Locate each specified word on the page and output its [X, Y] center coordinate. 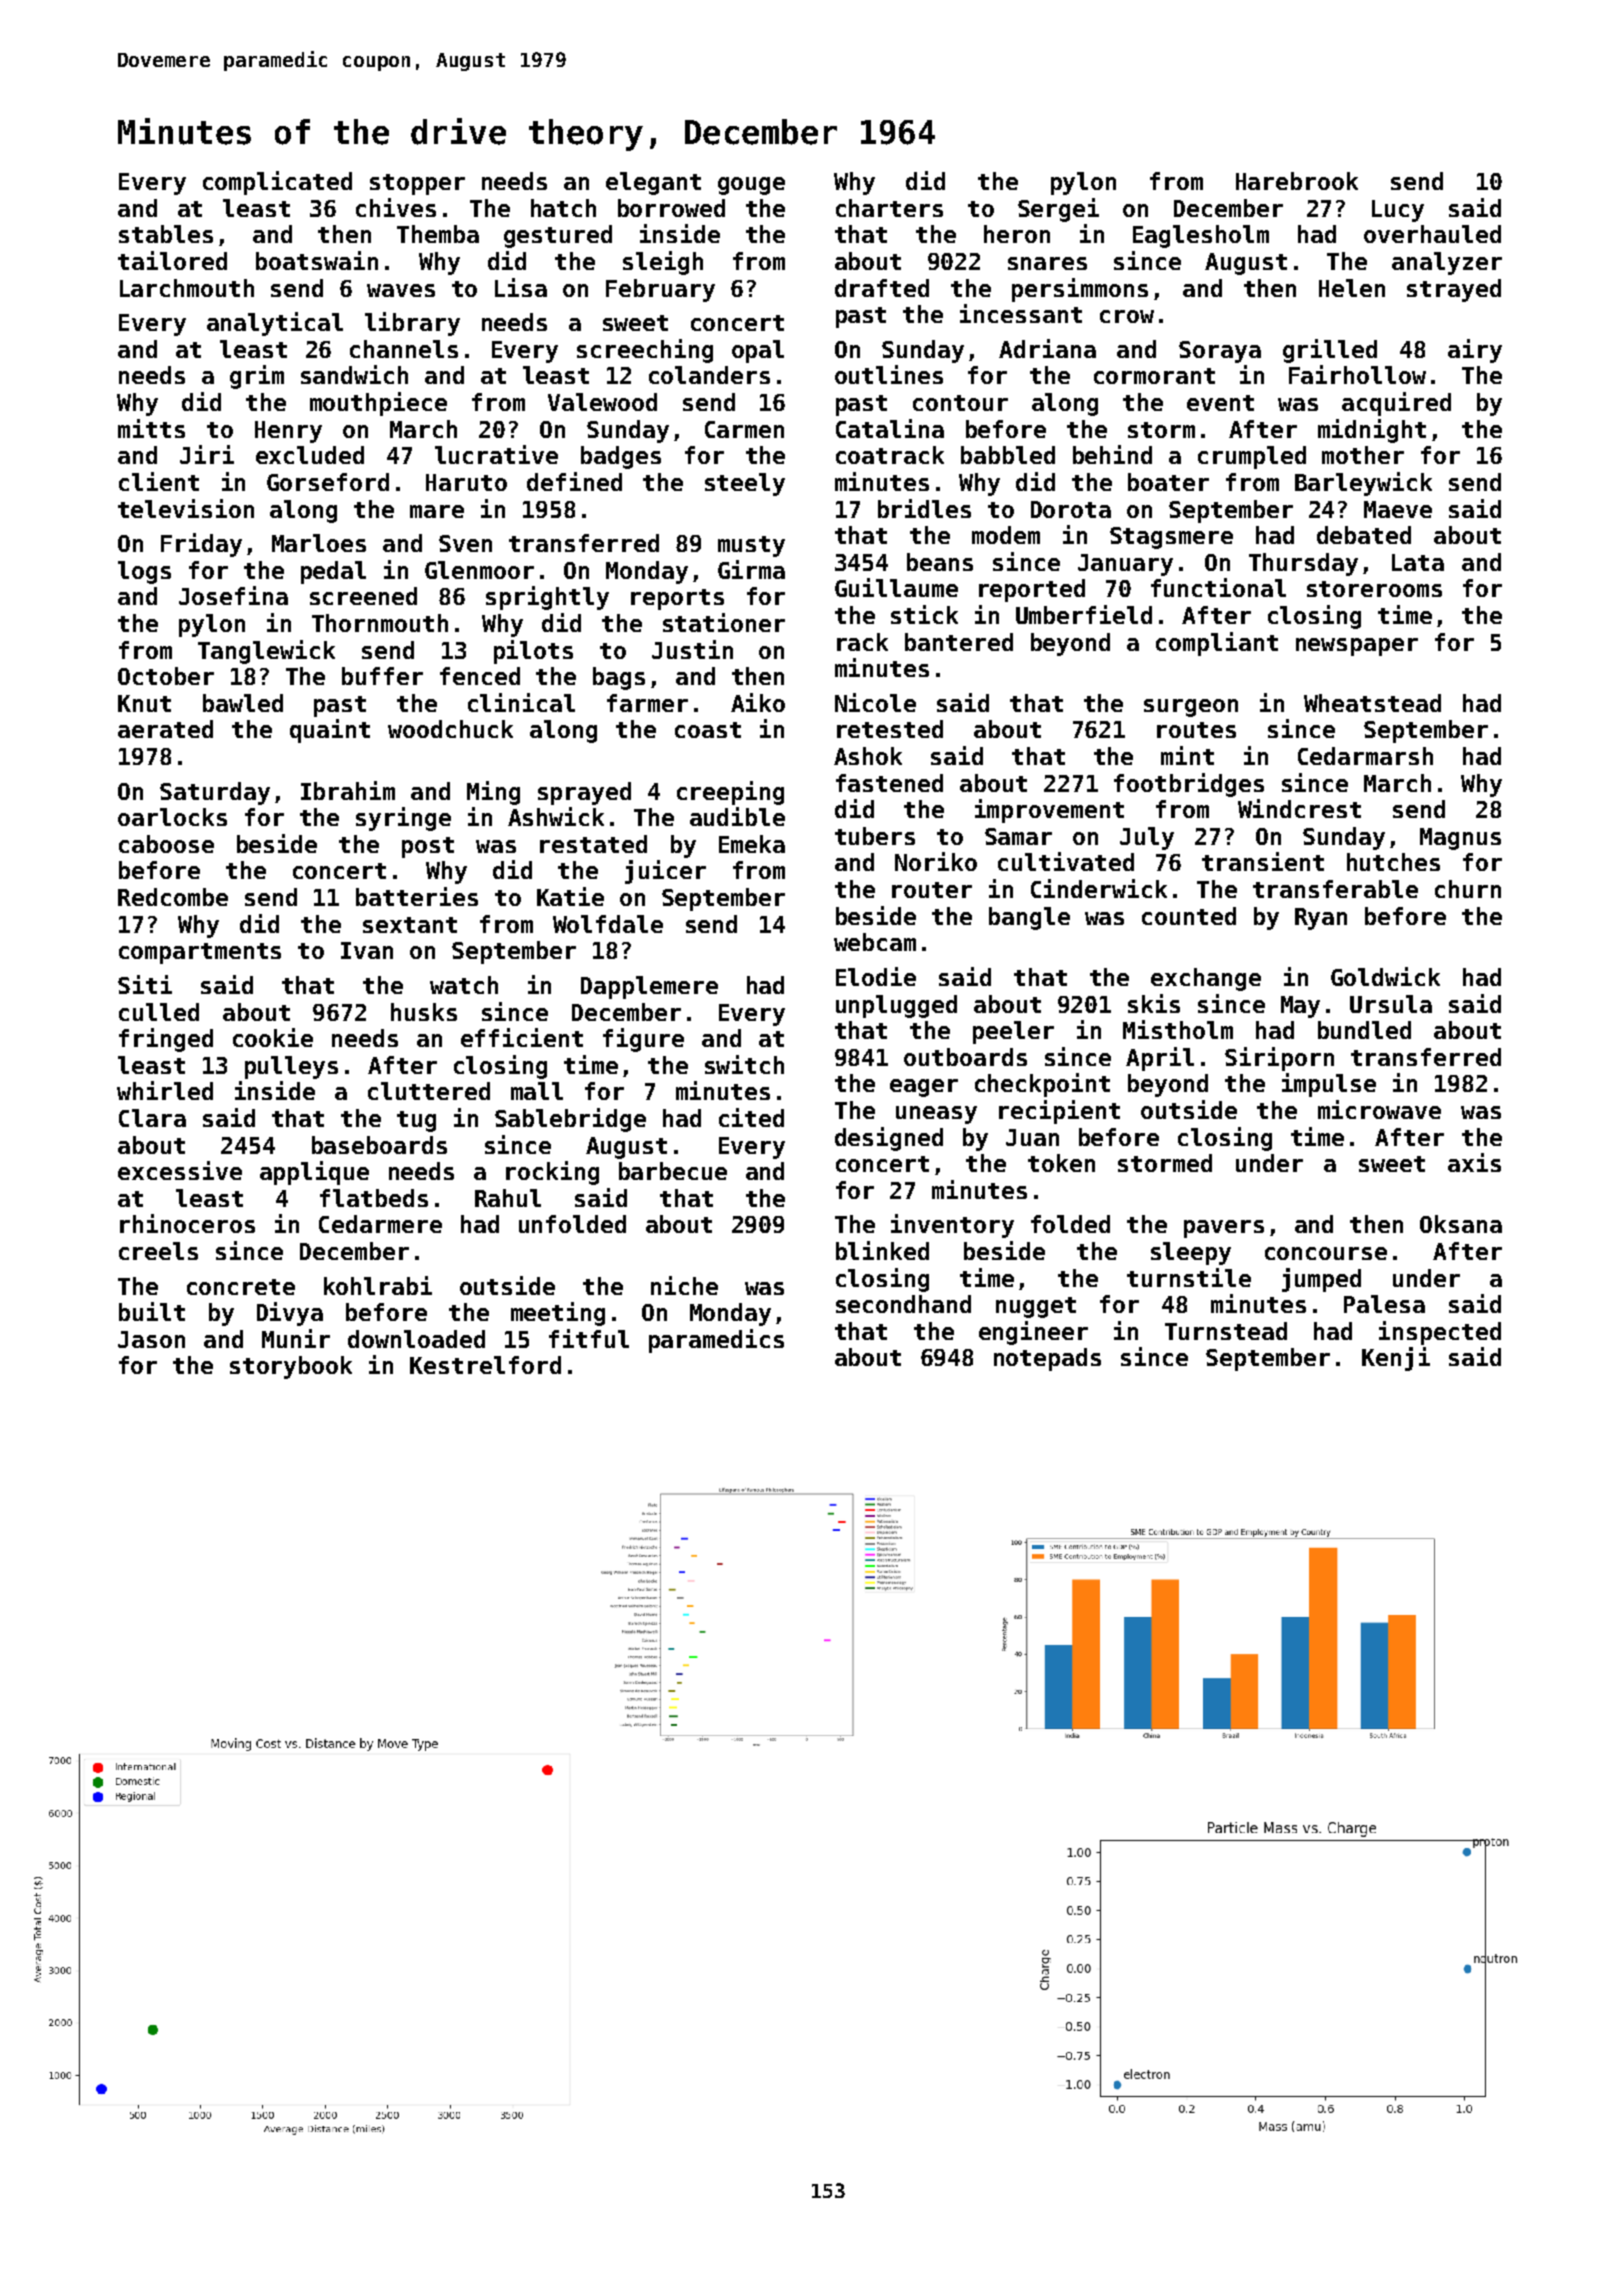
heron [1017, 234]
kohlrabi [378, 1285]
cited [751, 1117]
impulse [1329, 1085]
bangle [1029, 918]
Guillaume [896, 587]
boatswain [317, 260]
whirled [165, 1090]
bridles [924, 508]
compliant [1217, 644]
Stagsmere [1171, 538]
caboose [166, 844]
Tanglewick [266, 652]
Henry [288, 432]
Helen [1352, 288]
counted [1189, 916]
